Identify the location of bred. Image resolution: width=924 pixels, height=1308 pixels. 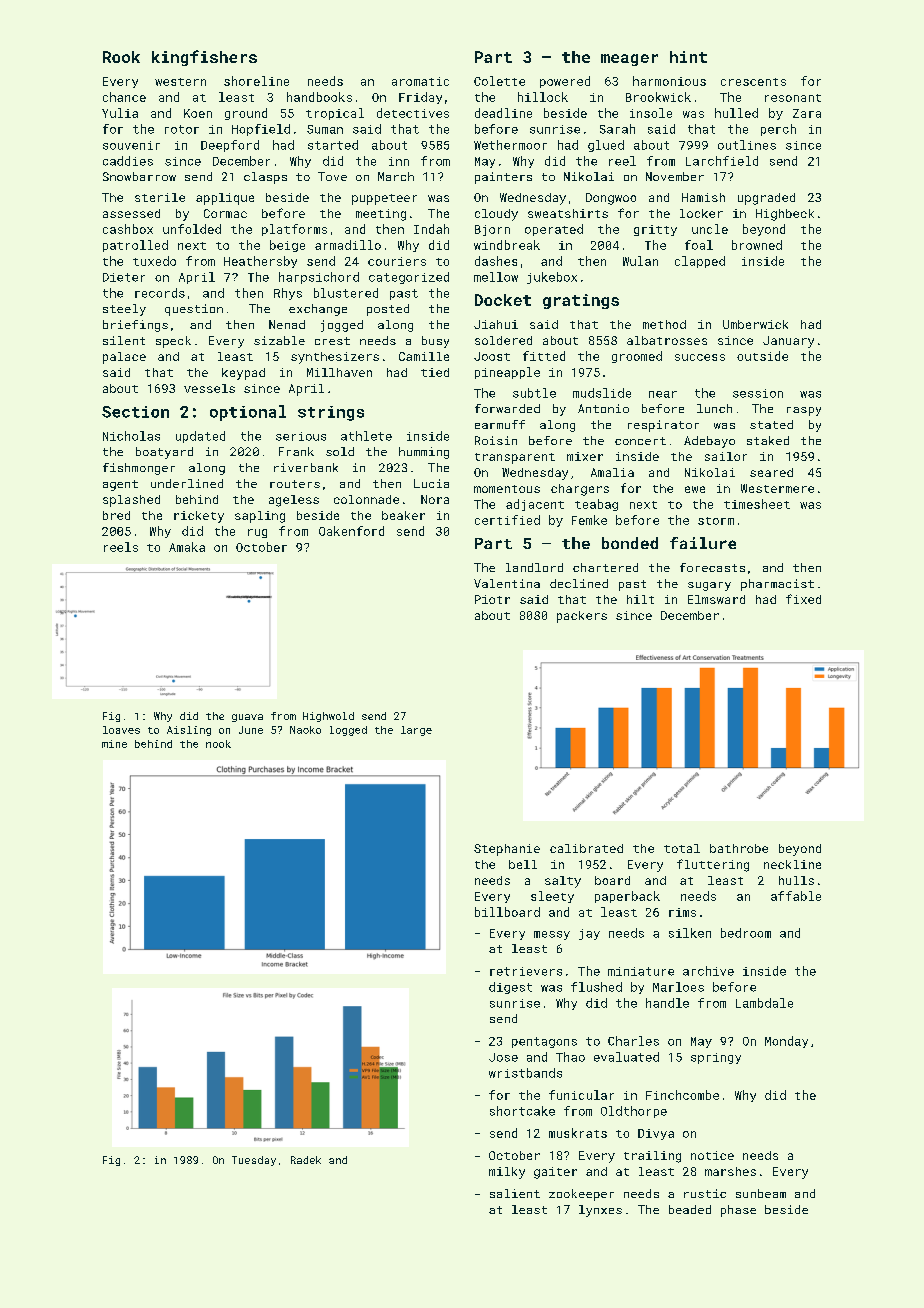
(116, 515).
